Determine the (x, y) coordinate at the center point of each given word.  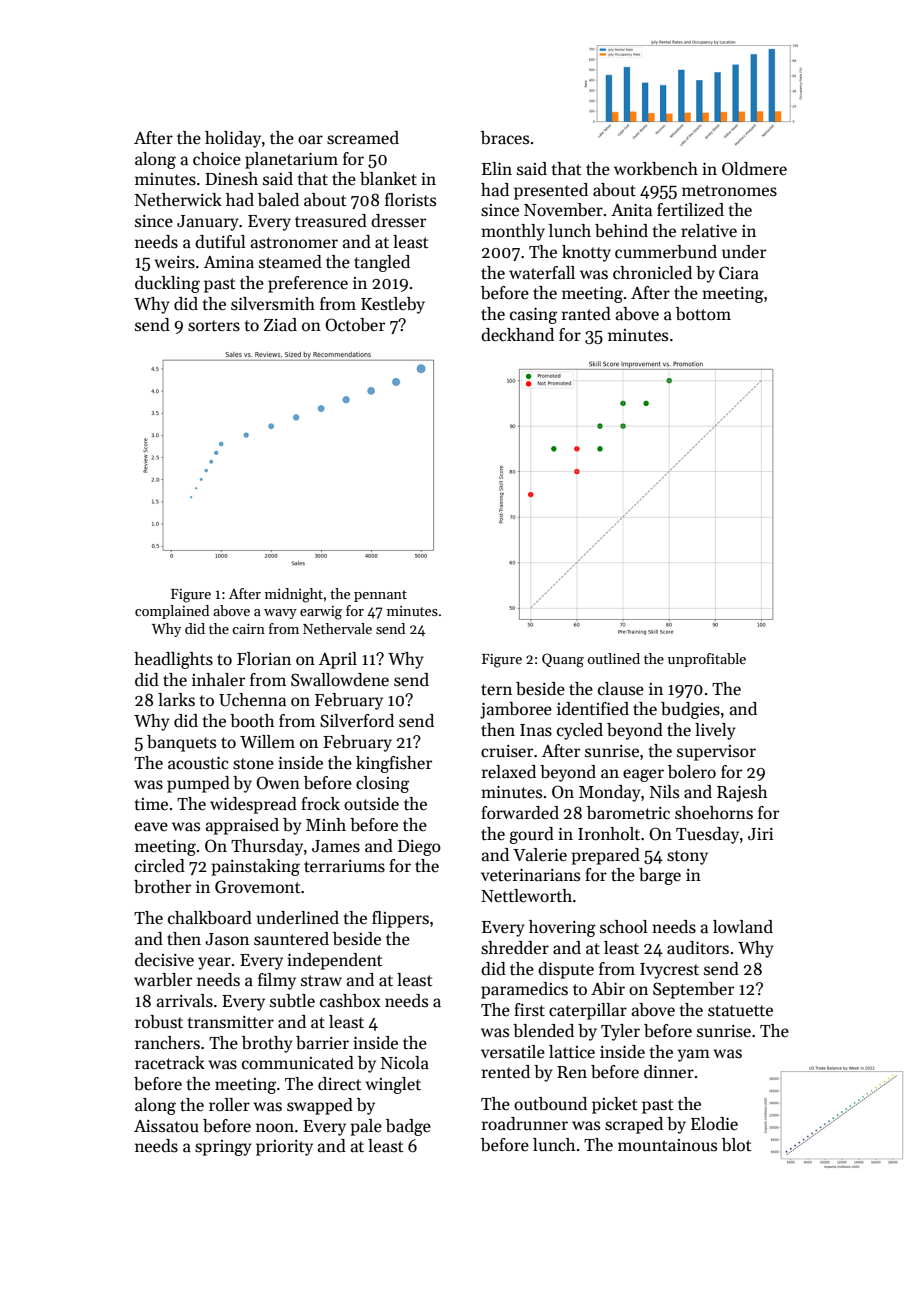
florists (410, 200)
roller (229, 1105)
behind (621, 231)
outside (371, 804)
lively (715, 731)
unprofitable (707, 660)
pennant (380, 596)
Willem (267, 741)
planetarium (291, 160)
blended (543, 1031)
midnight (294, 595)
